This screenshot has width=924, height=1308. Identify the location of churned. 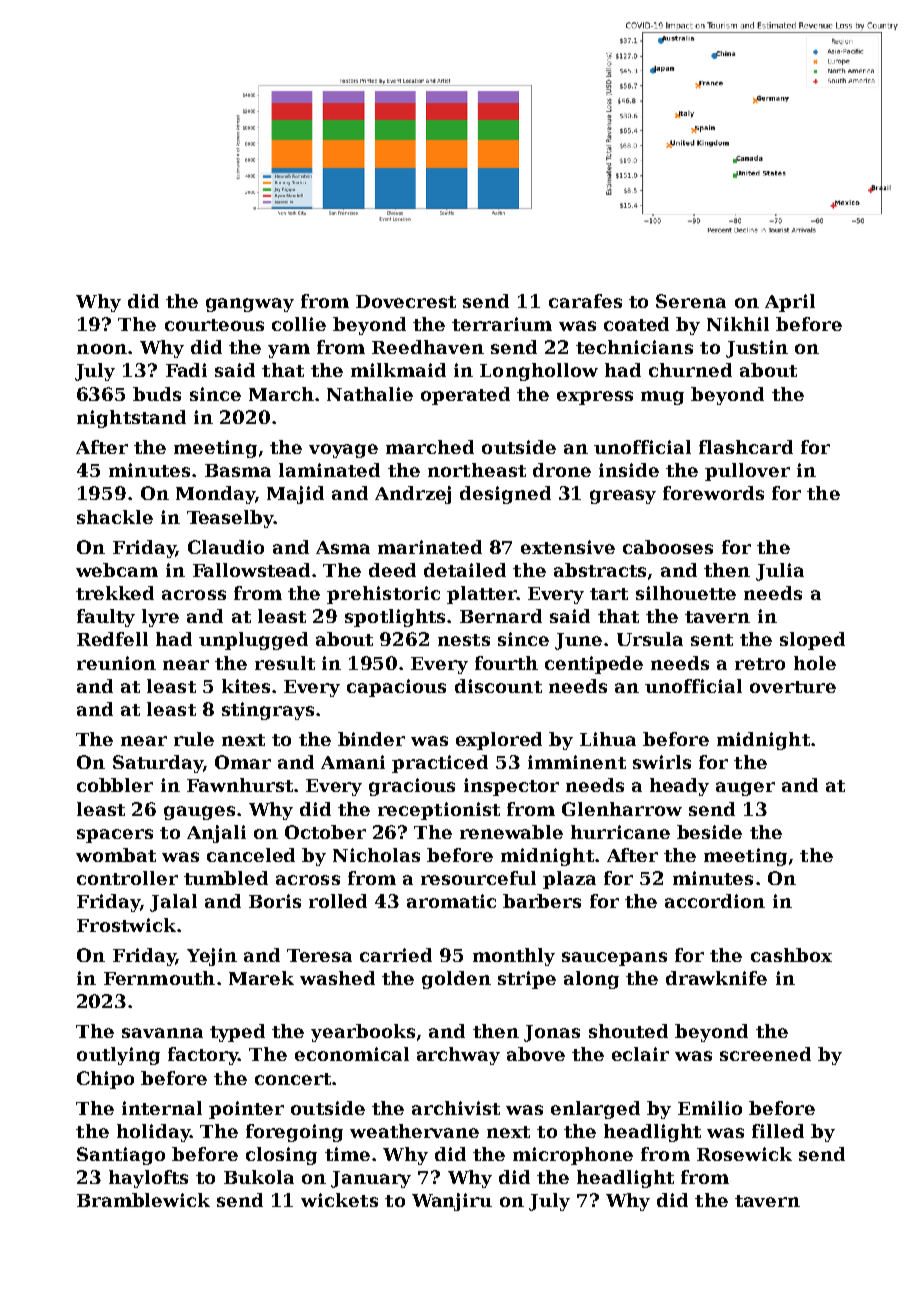
(690, 370).
